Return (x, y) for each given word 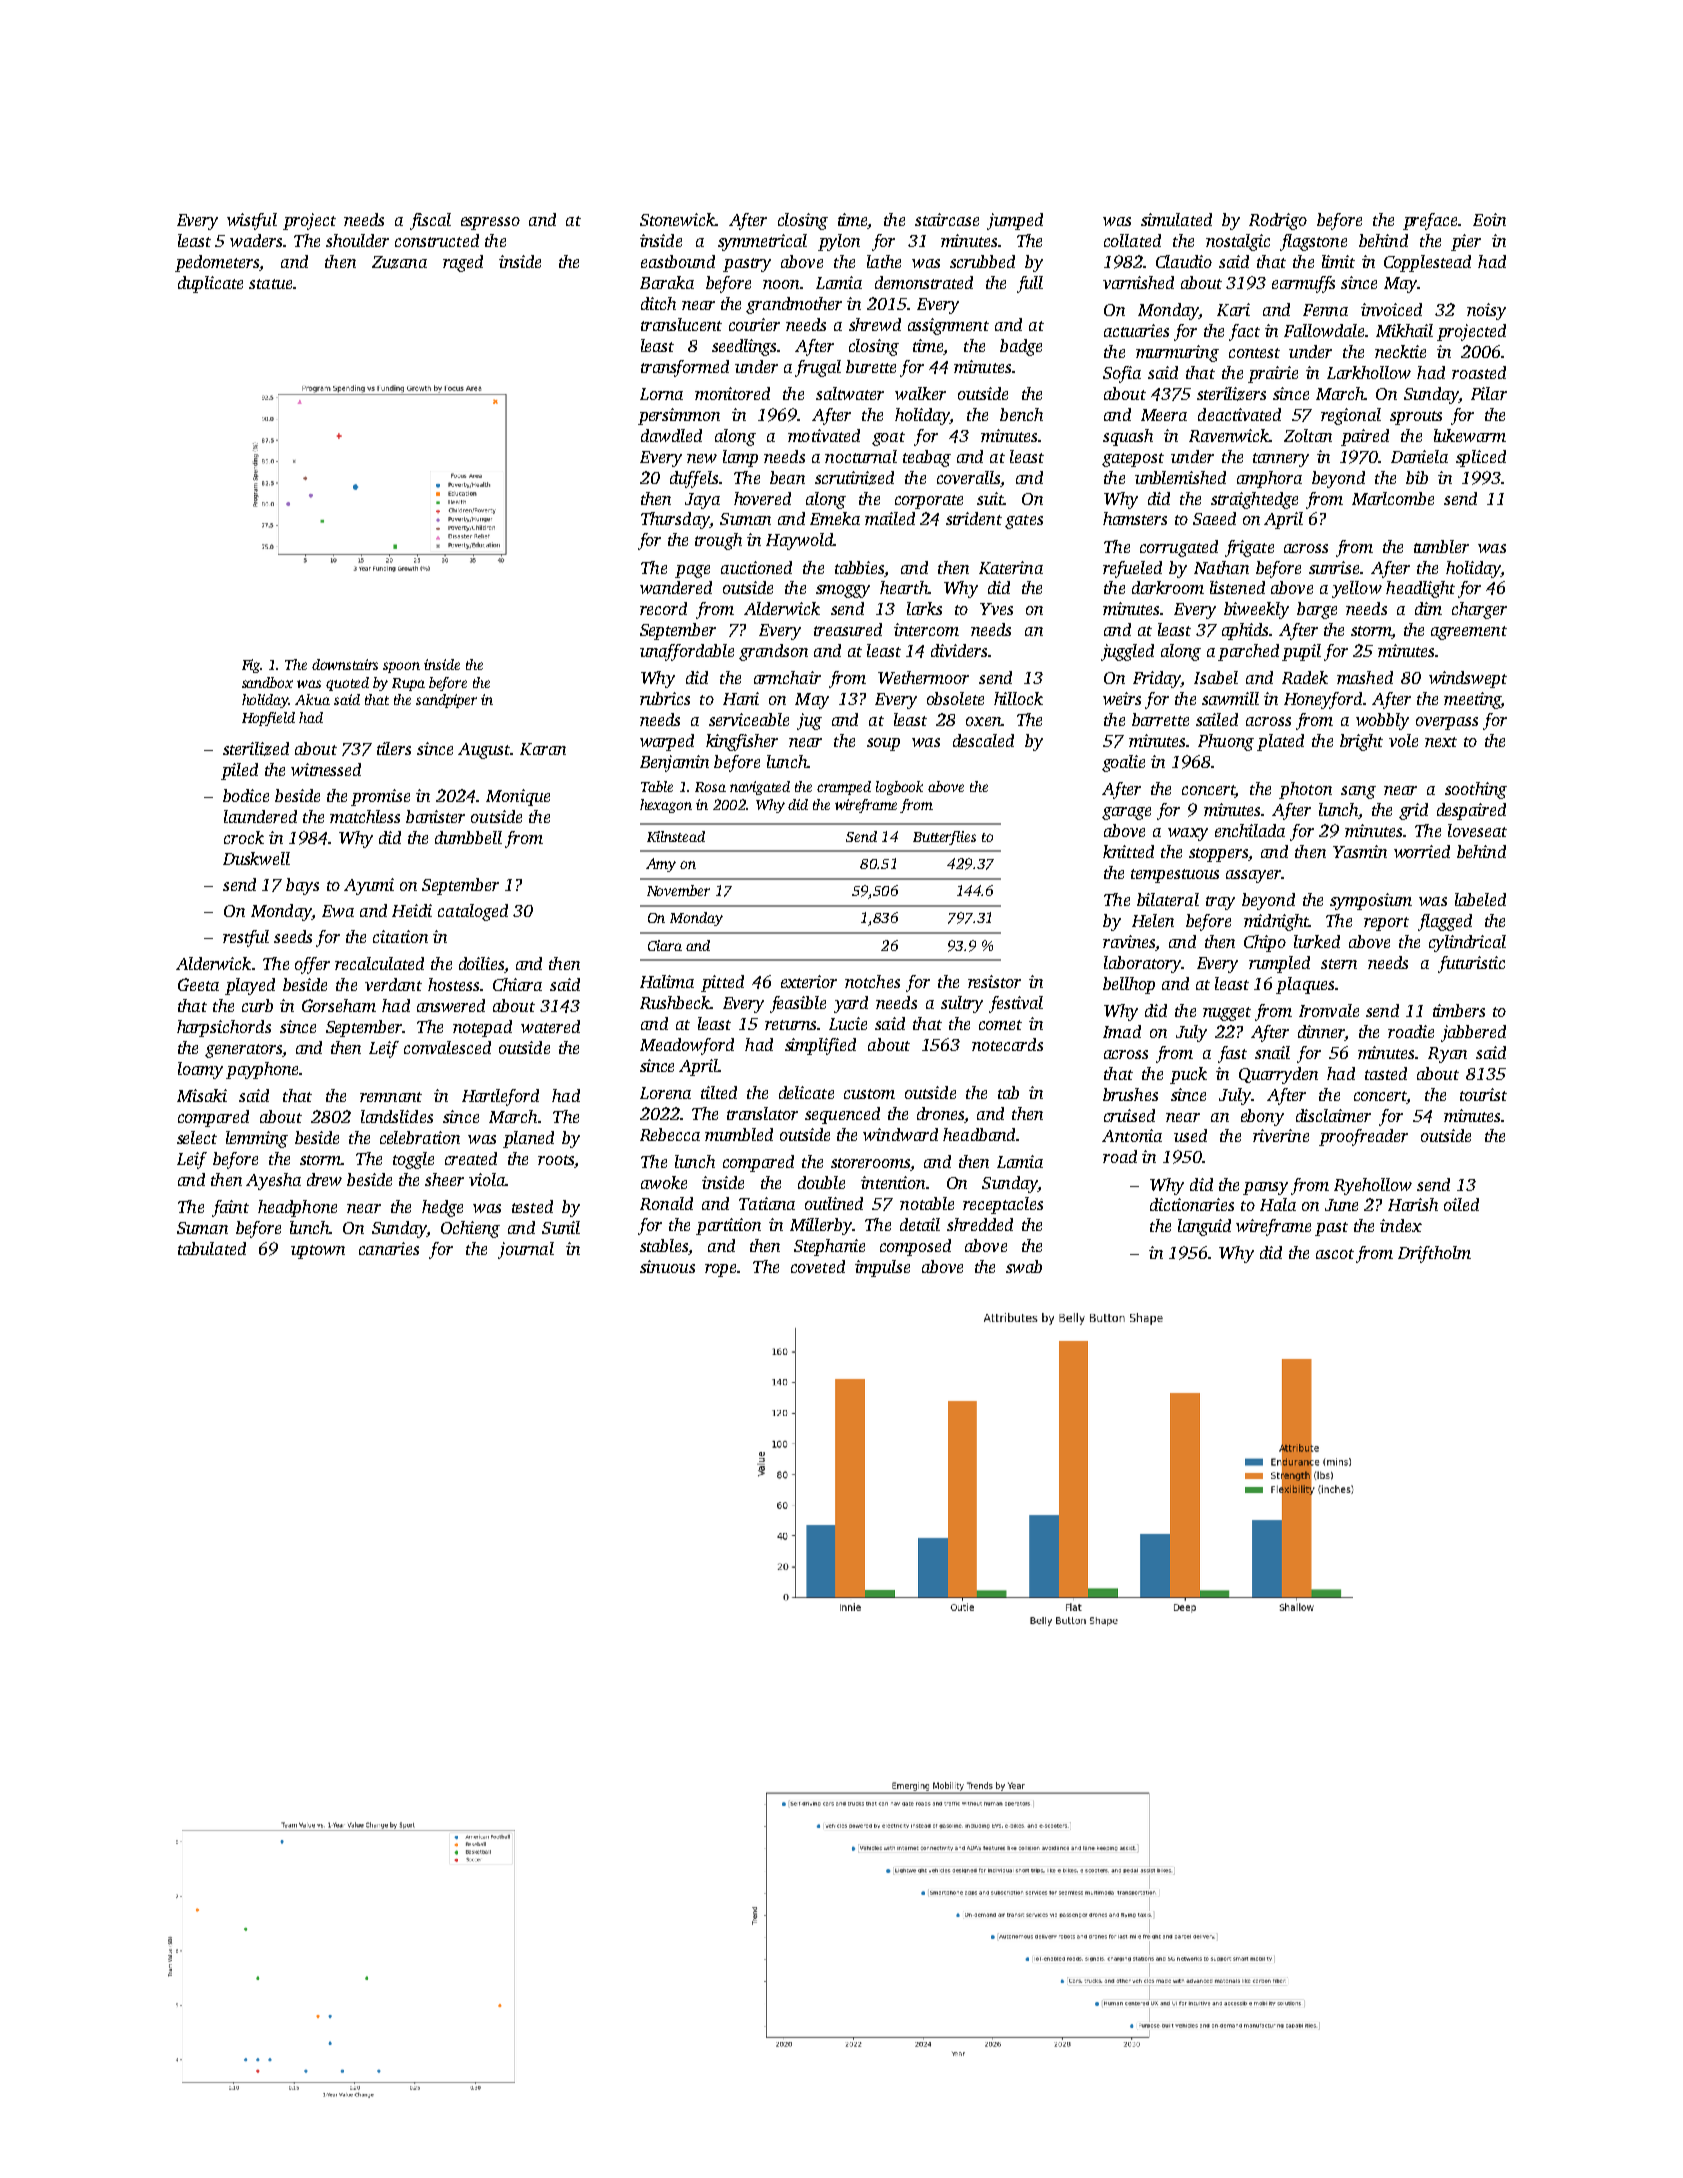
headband (979, 1134)
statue (270, 284)
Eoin (1489, 219)
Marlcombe (1393, 498)
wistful (252, 221)
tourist (1483, 1094)
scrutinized (854, 478)
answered (451, 1005)
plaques (1305, 985)
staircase (947, 219)
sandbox (267, 682)
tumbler (1441, 546)
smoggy (843, 591)
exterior (809, 981)
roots (556, 1160)
